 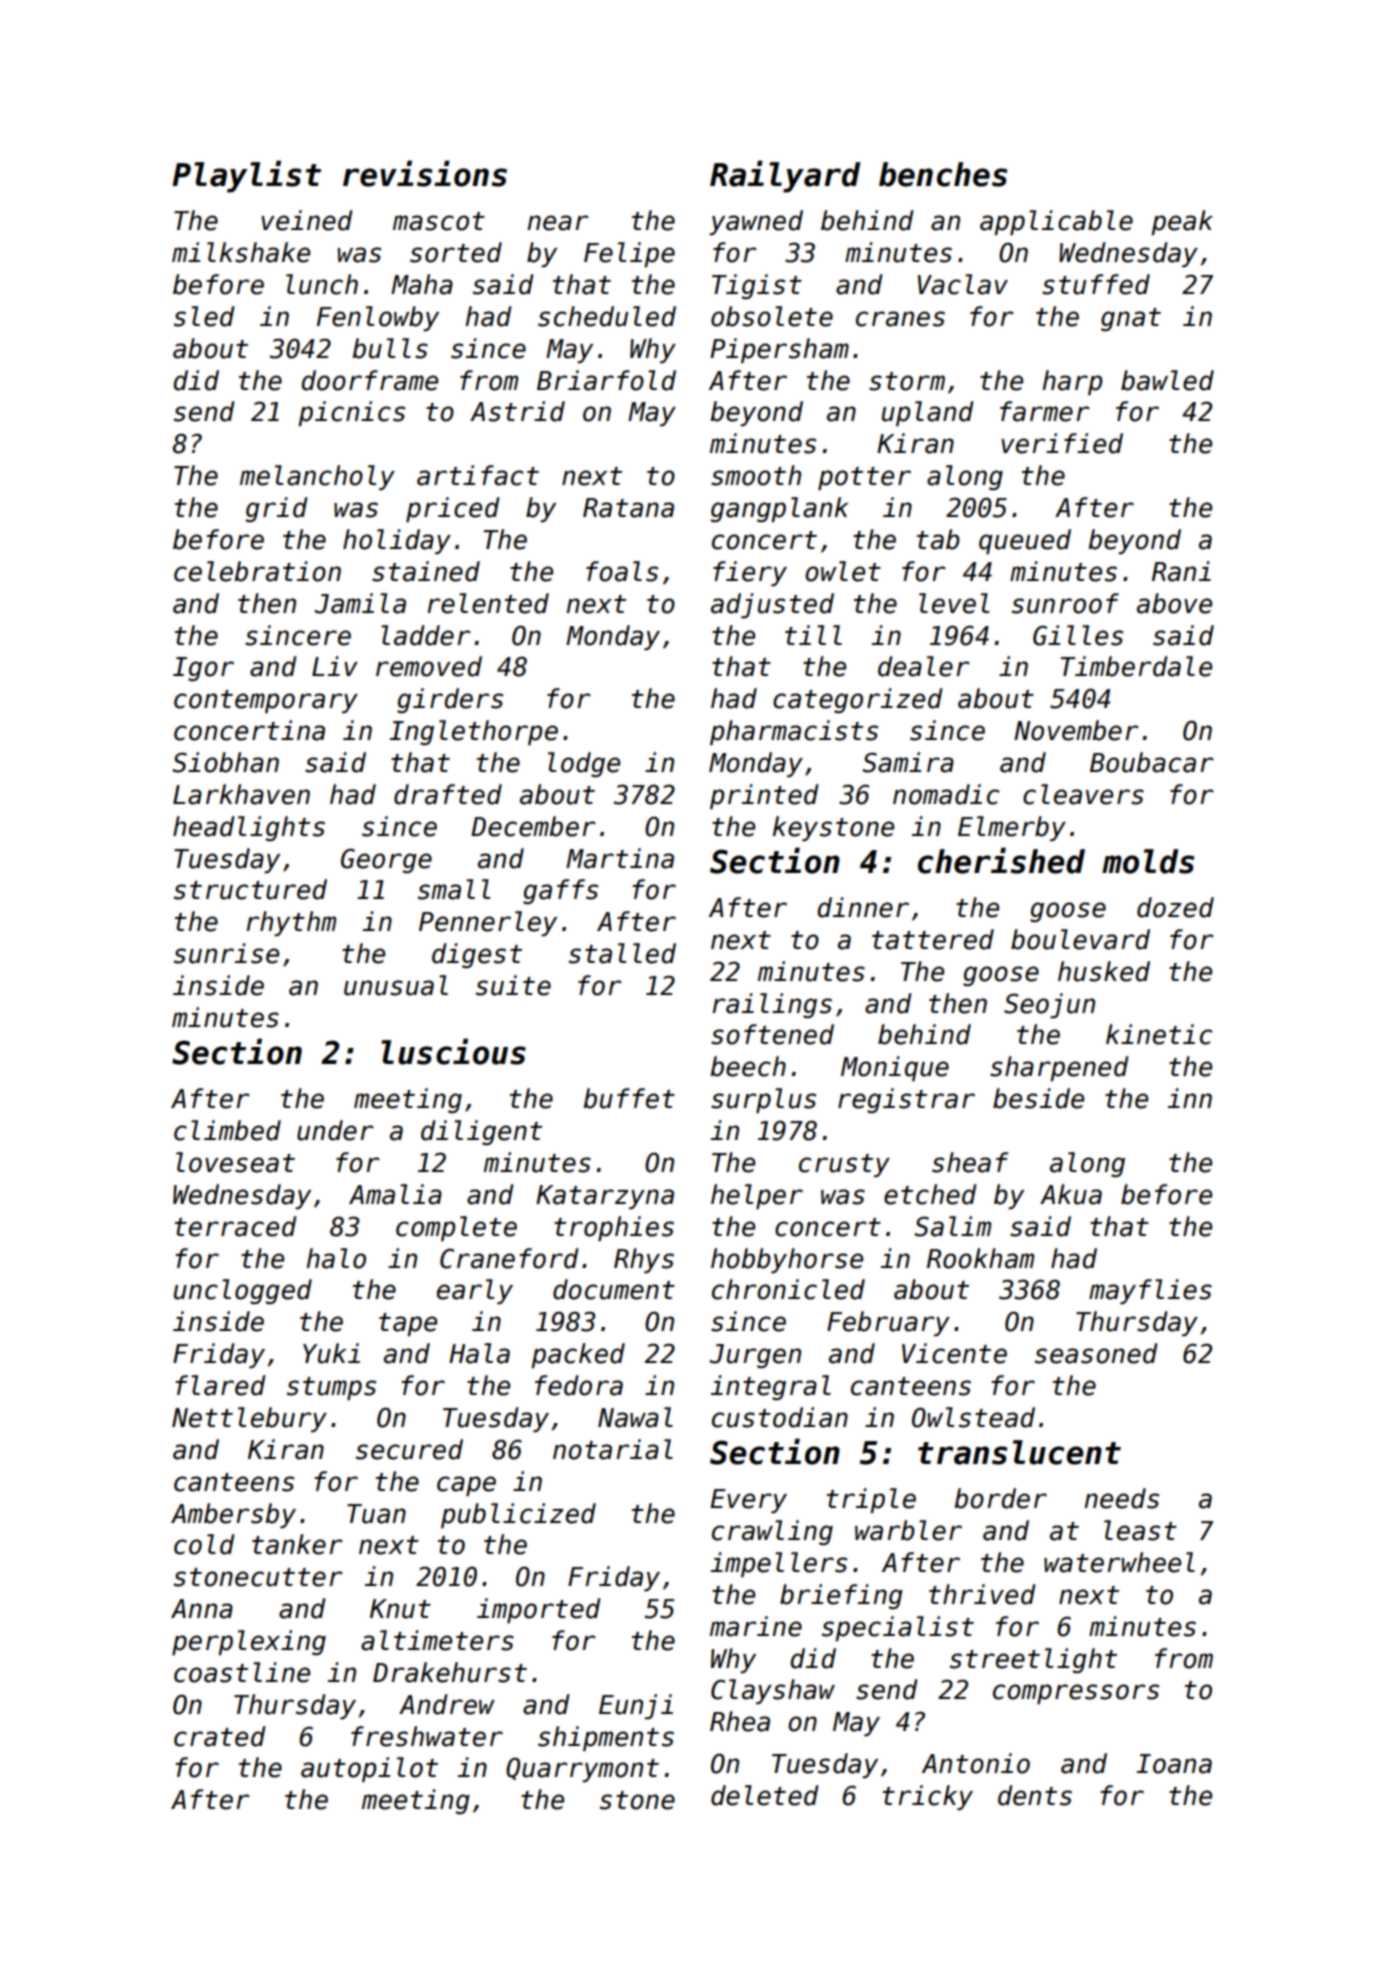 What do you see at coordinates (450, 1672) in the image?
I see `Drakehurst` at bounding box center [450, 1672].
